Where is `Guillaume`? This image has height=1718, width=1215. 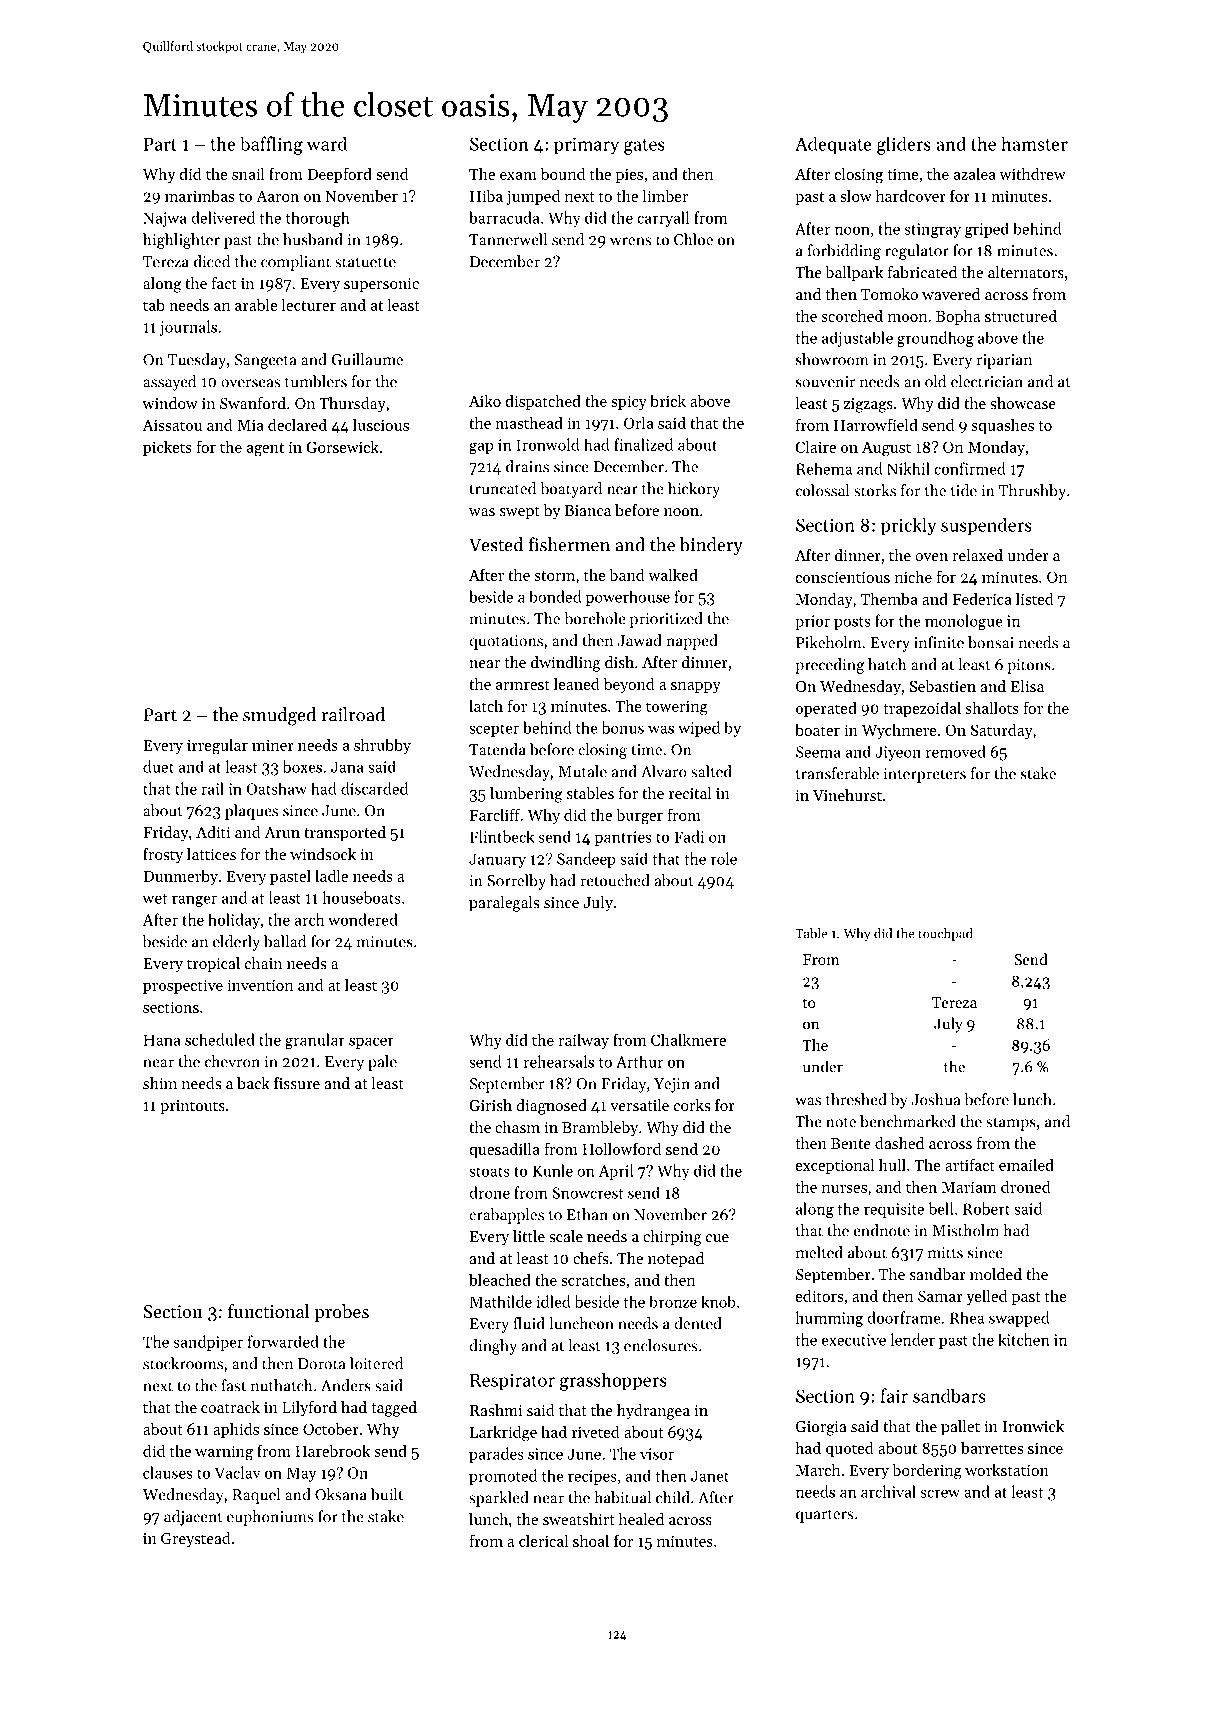 Guillaume is located at coordinates (367, 359).
